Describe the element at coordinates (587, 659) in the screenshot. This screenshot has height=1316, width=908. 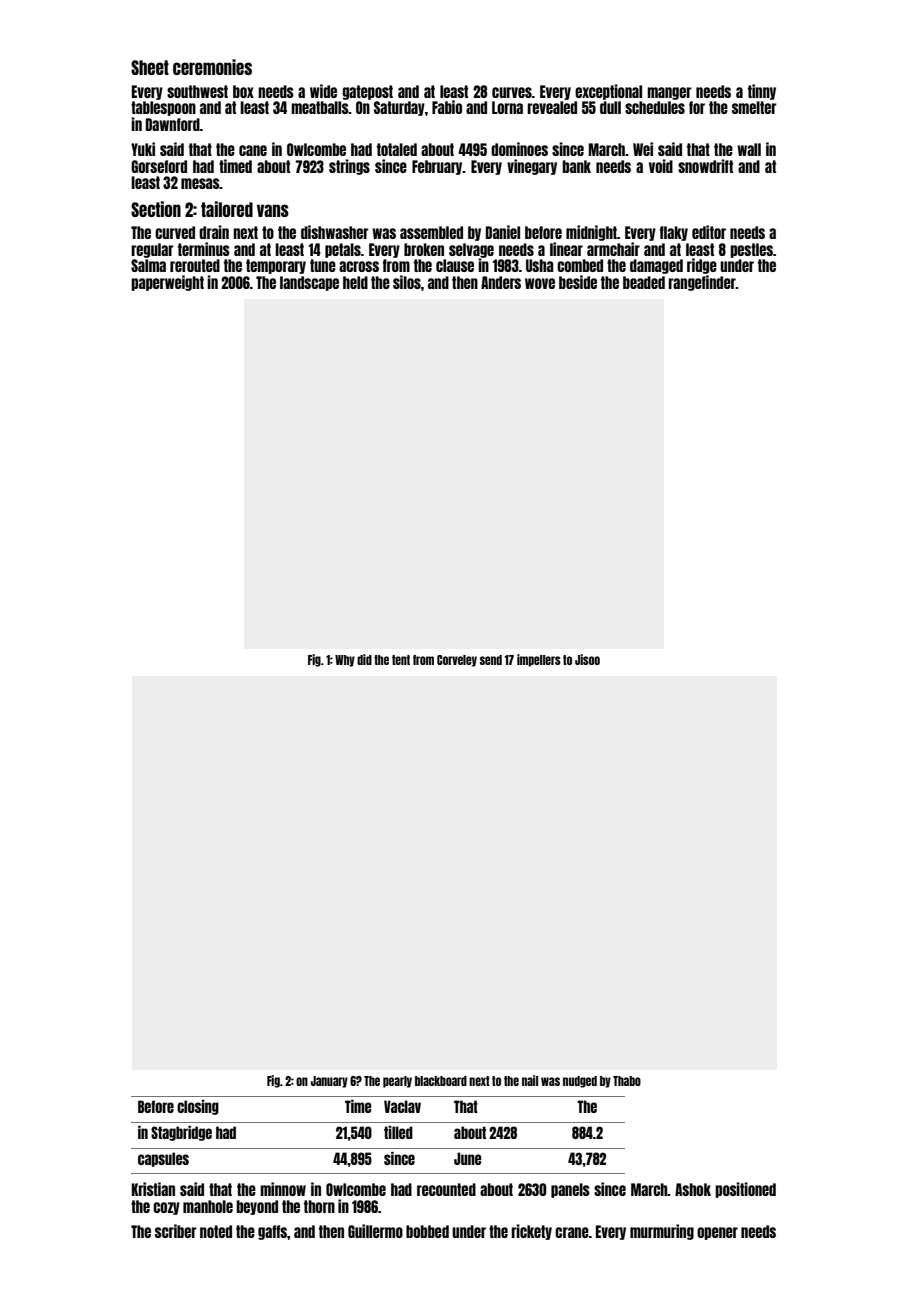
I see `Jisoo` at that location.
